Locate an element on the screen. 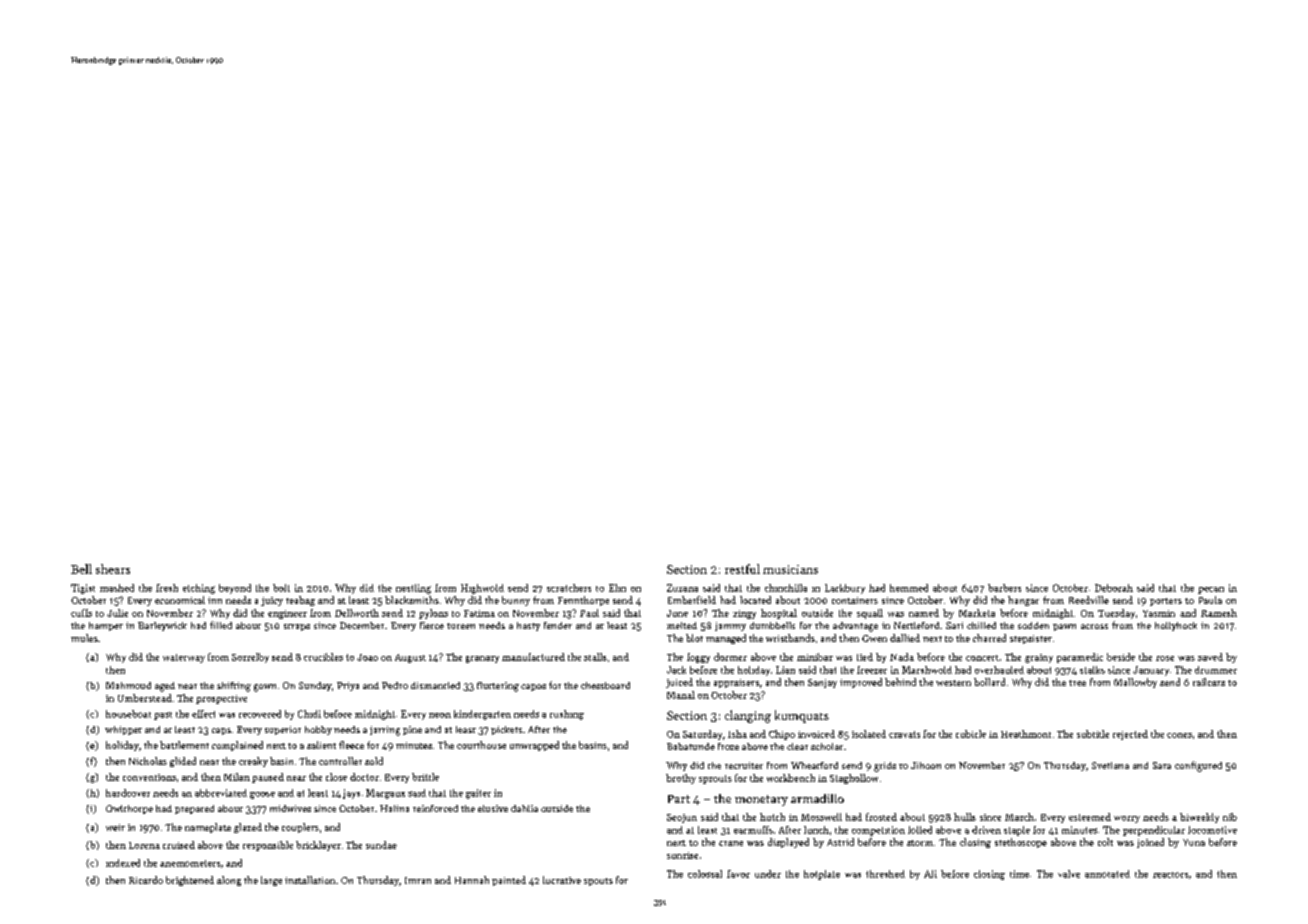 The width and height of the screenshot is (1308, 924). dormer is located at coordinates (730, 657).
